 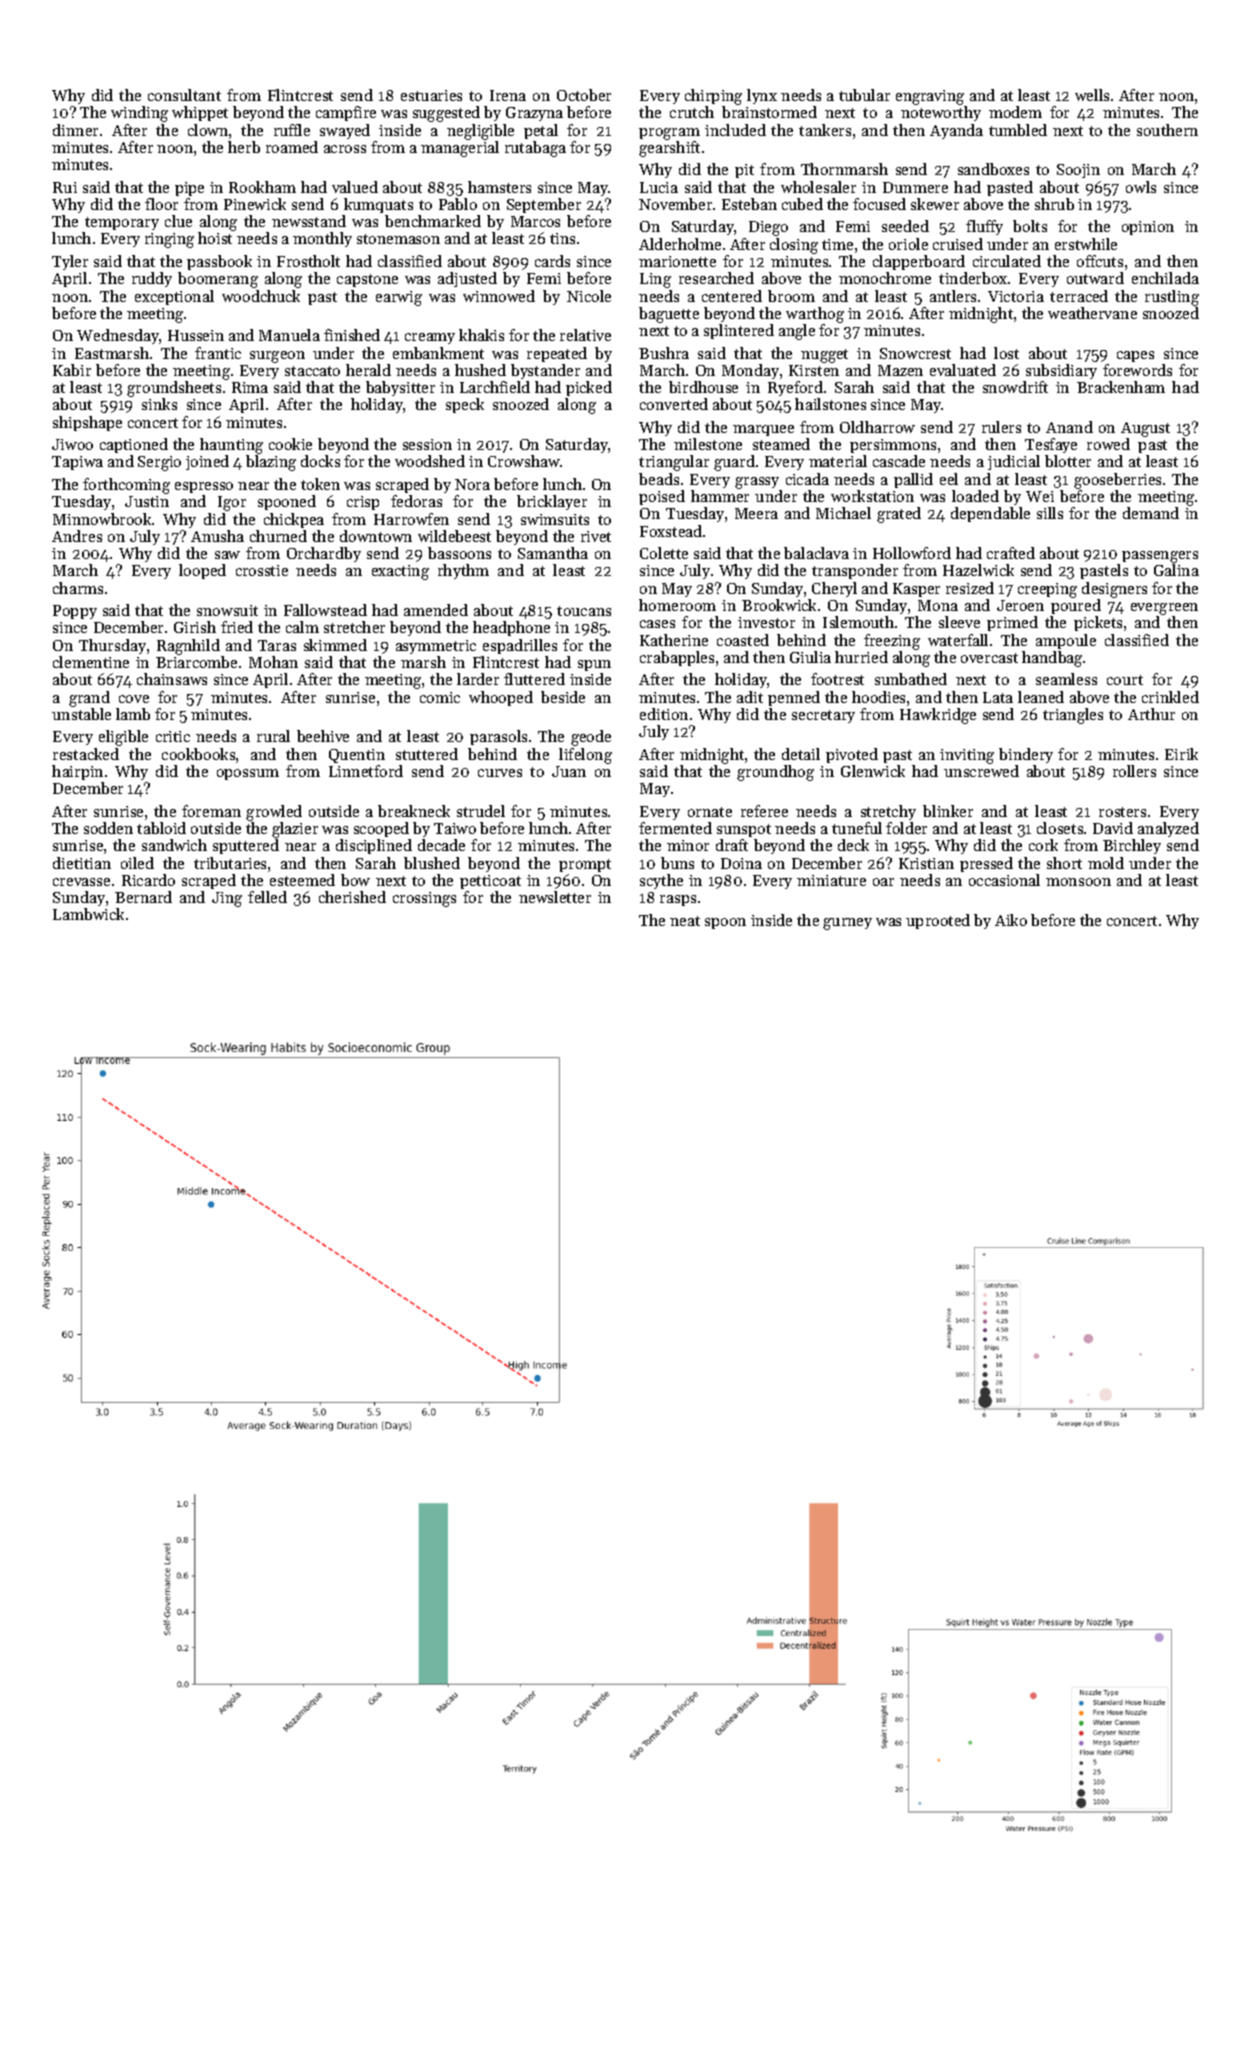 I want to click on wells, so click(x=1092, y=95).
